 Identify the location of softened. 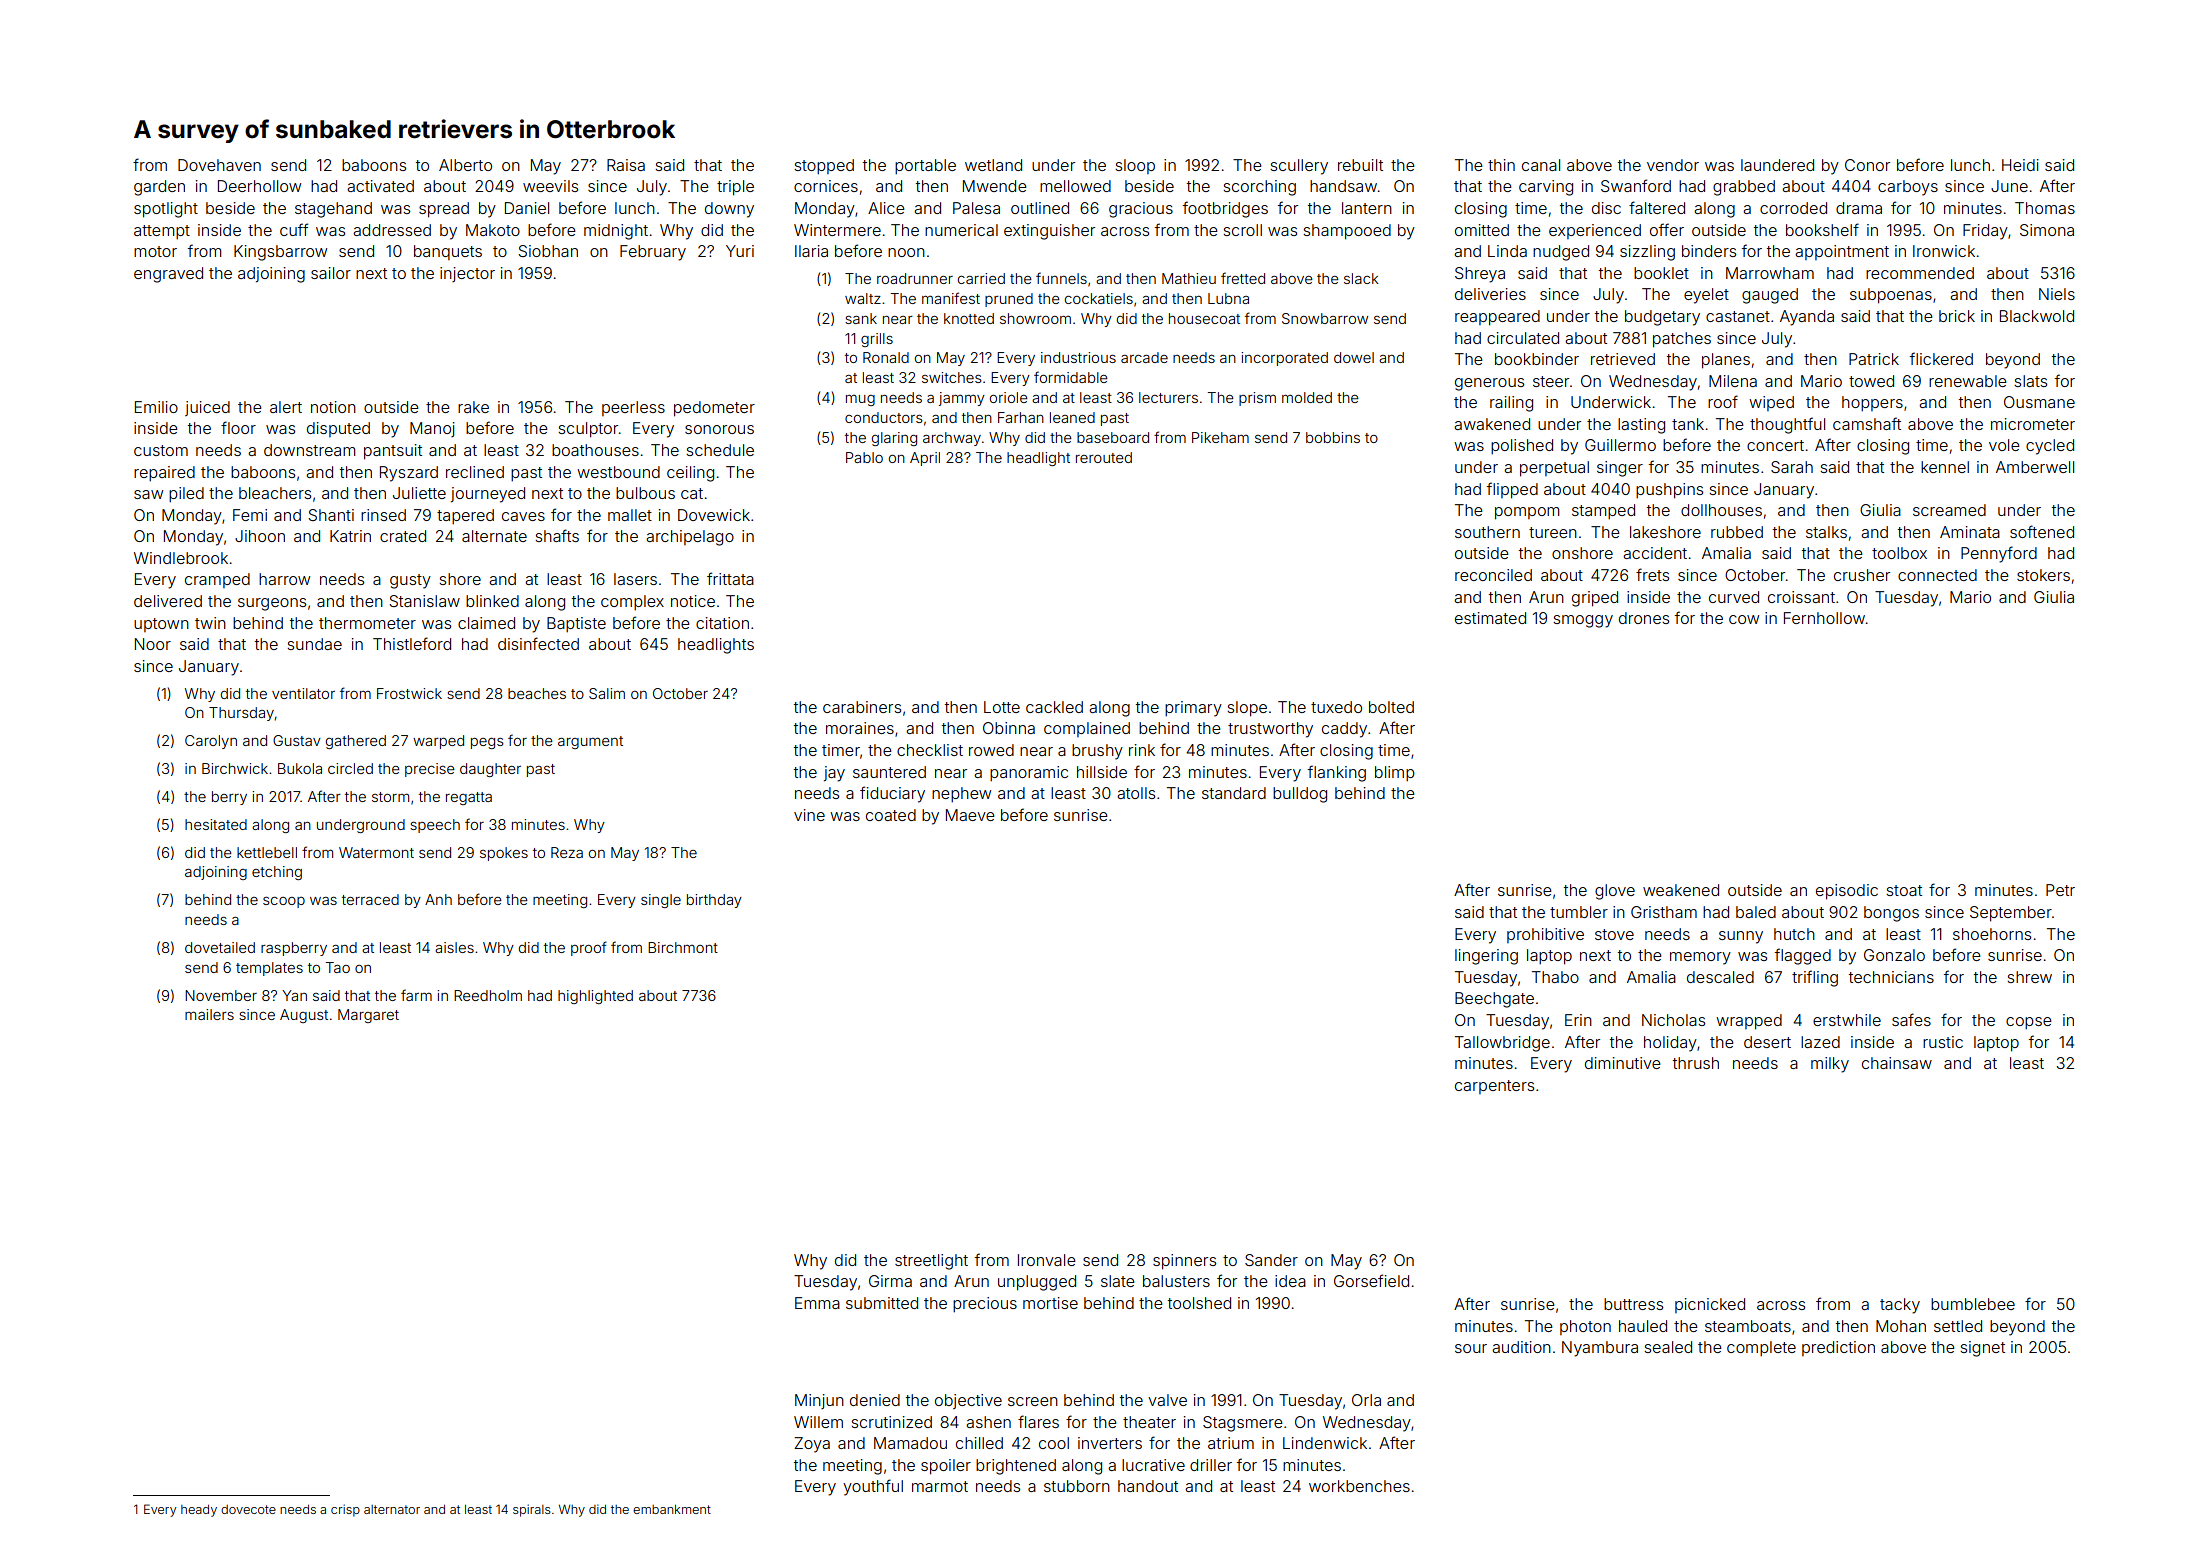
(2042, 531).
